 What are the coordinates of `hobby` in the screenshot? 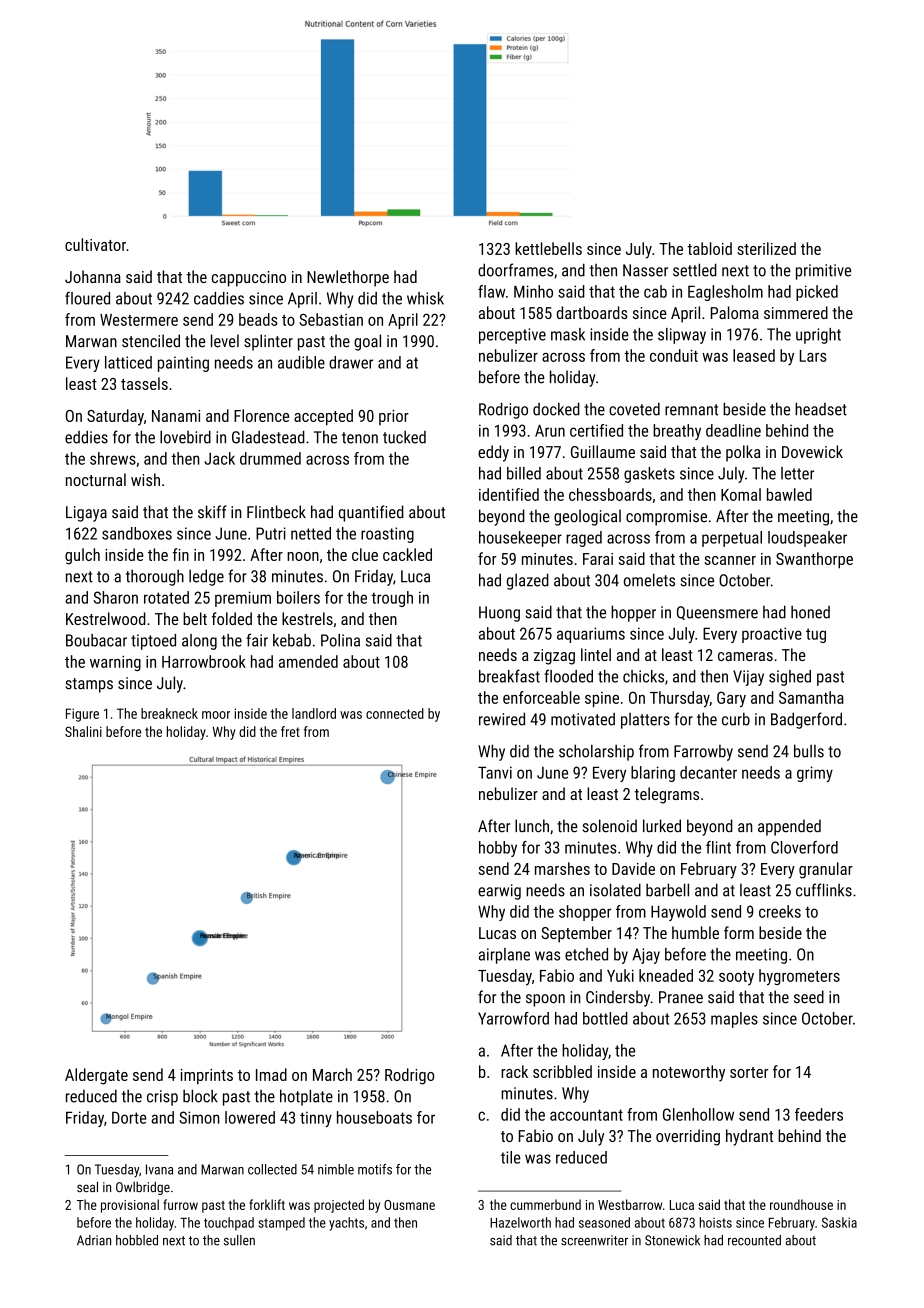 It's located at (498, 849).
